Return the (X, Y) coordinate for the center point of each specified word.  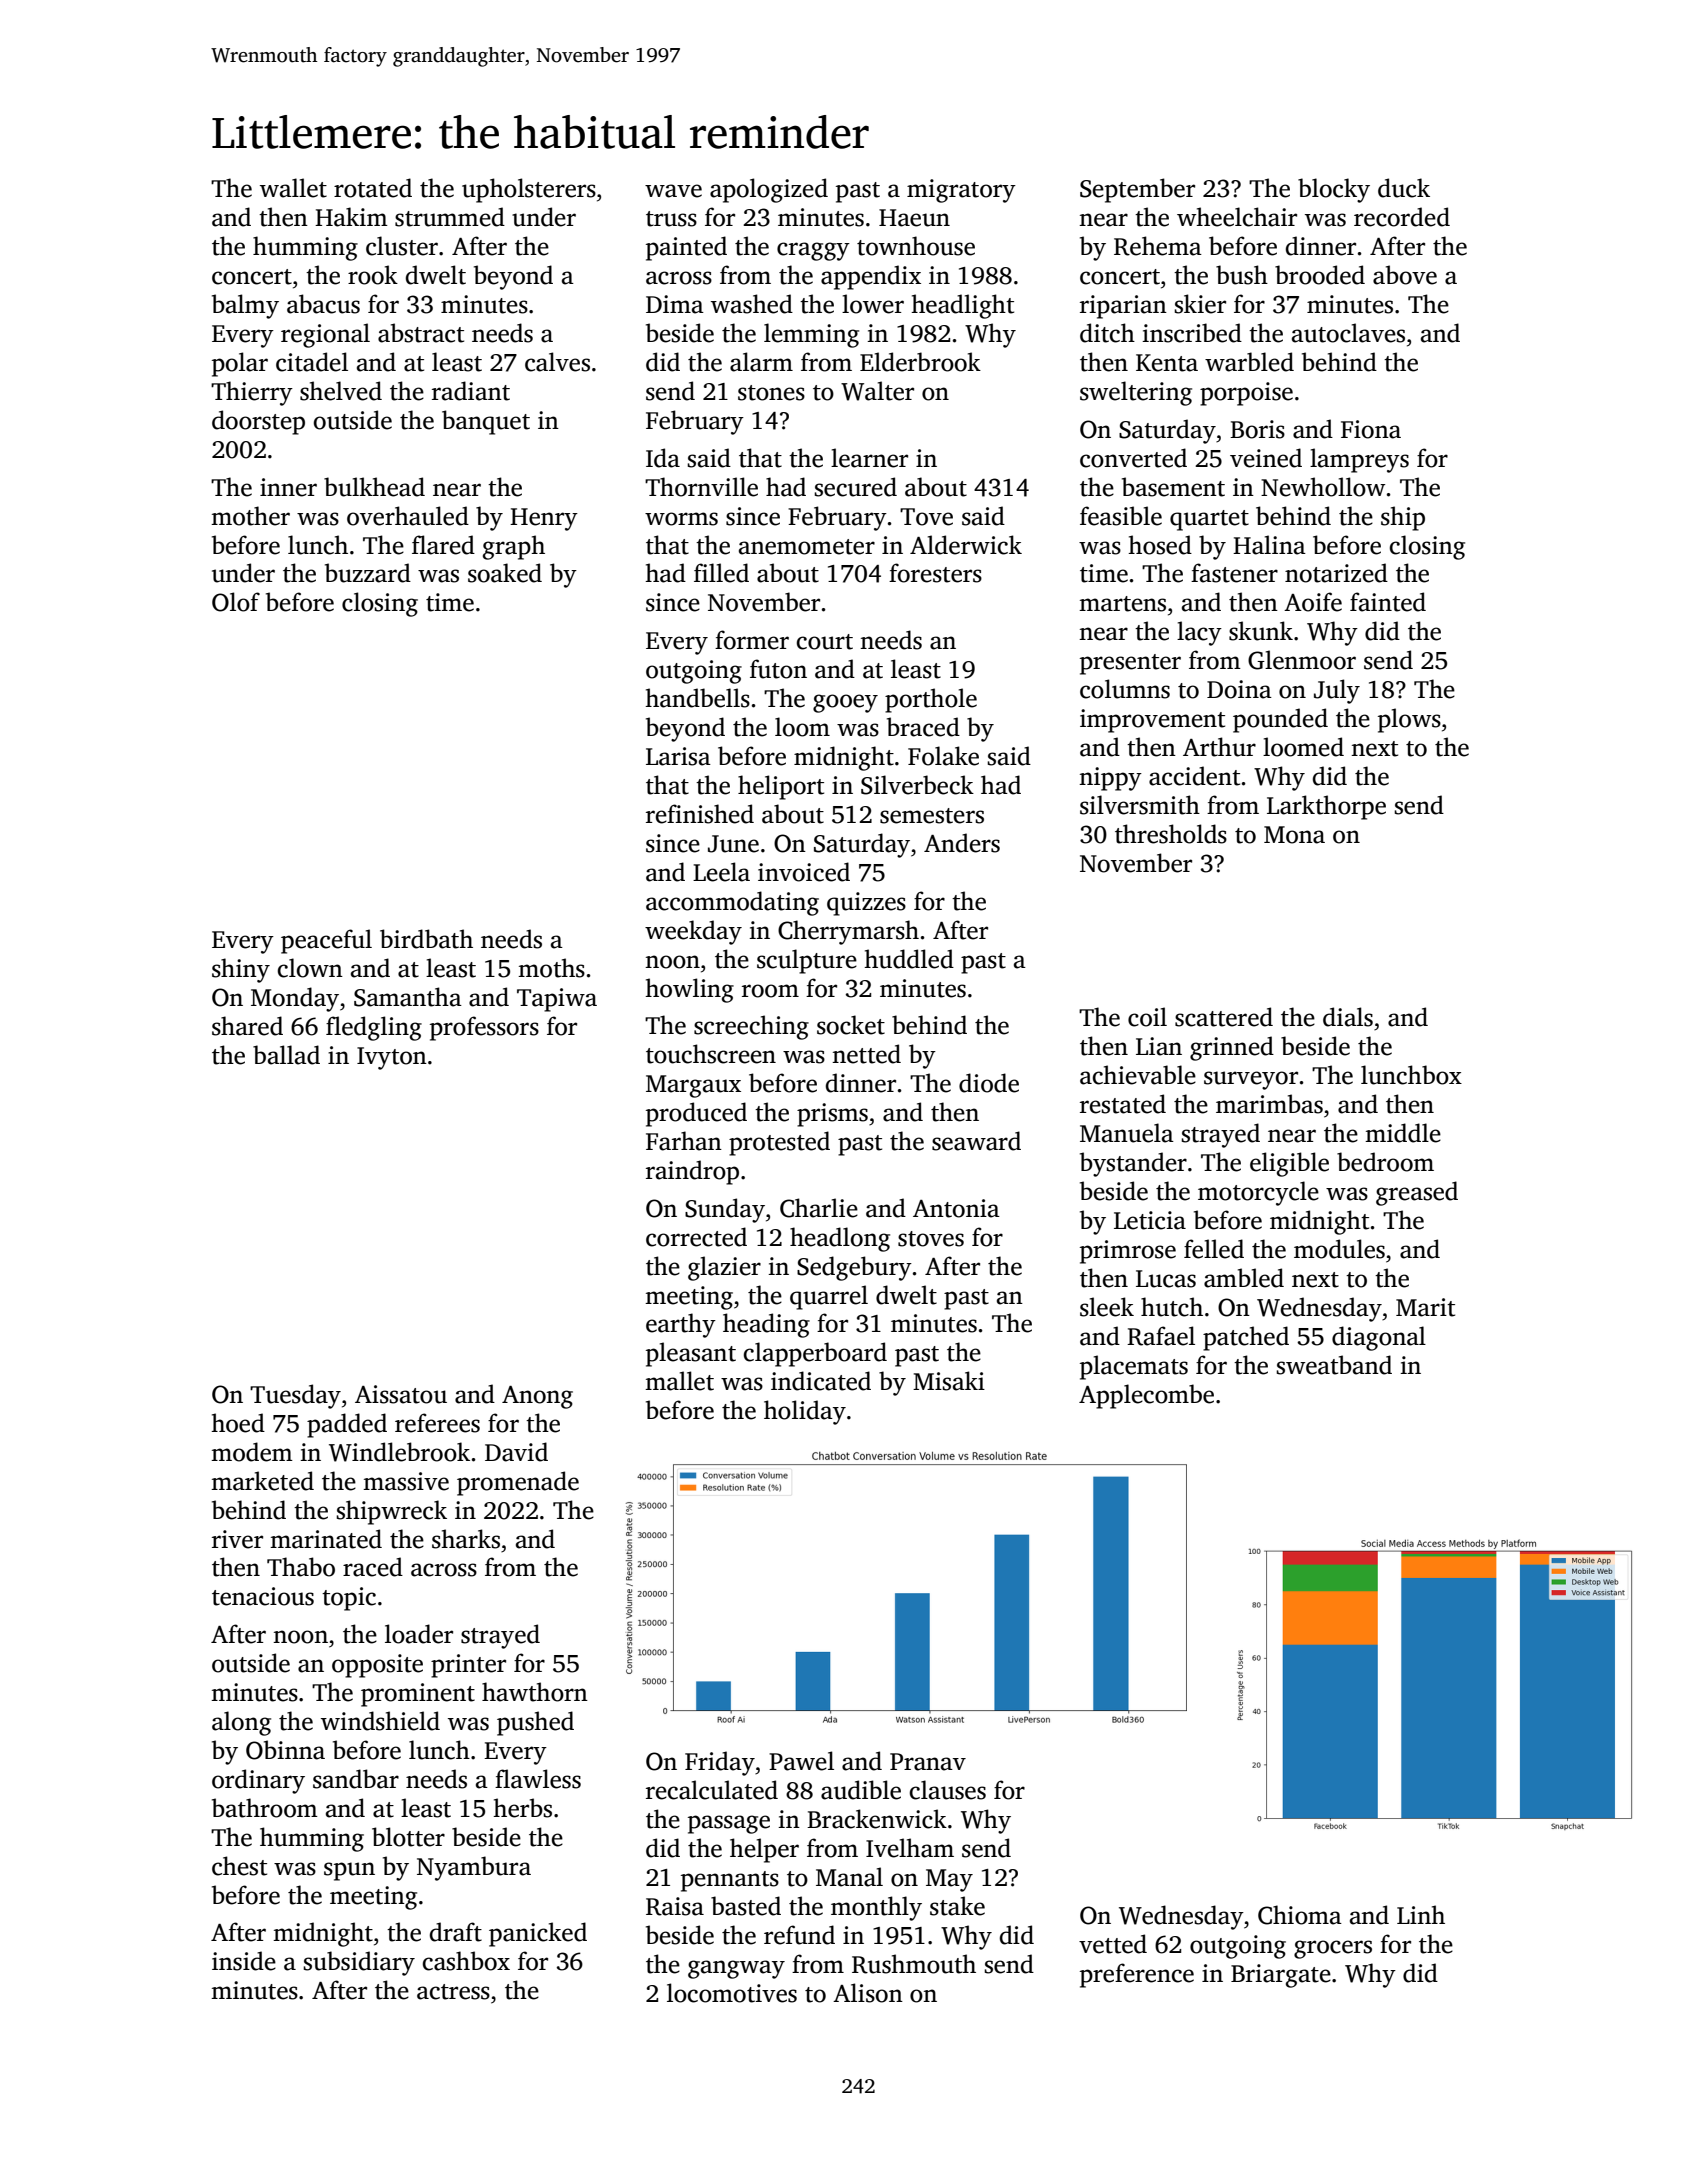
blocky (1334, 190)
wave (673, 191)
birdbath (426, 939)
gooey (845, 703)
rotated (373, 188)
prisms (832, 1115)
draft (456, 1932)
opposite (377, 1666)
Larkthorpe (1326, 807)
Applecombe (1146, 1396)
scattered (1224, 1017)
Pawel (801, 1761)
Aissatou (401, 1394)
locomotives (732, 1993)
